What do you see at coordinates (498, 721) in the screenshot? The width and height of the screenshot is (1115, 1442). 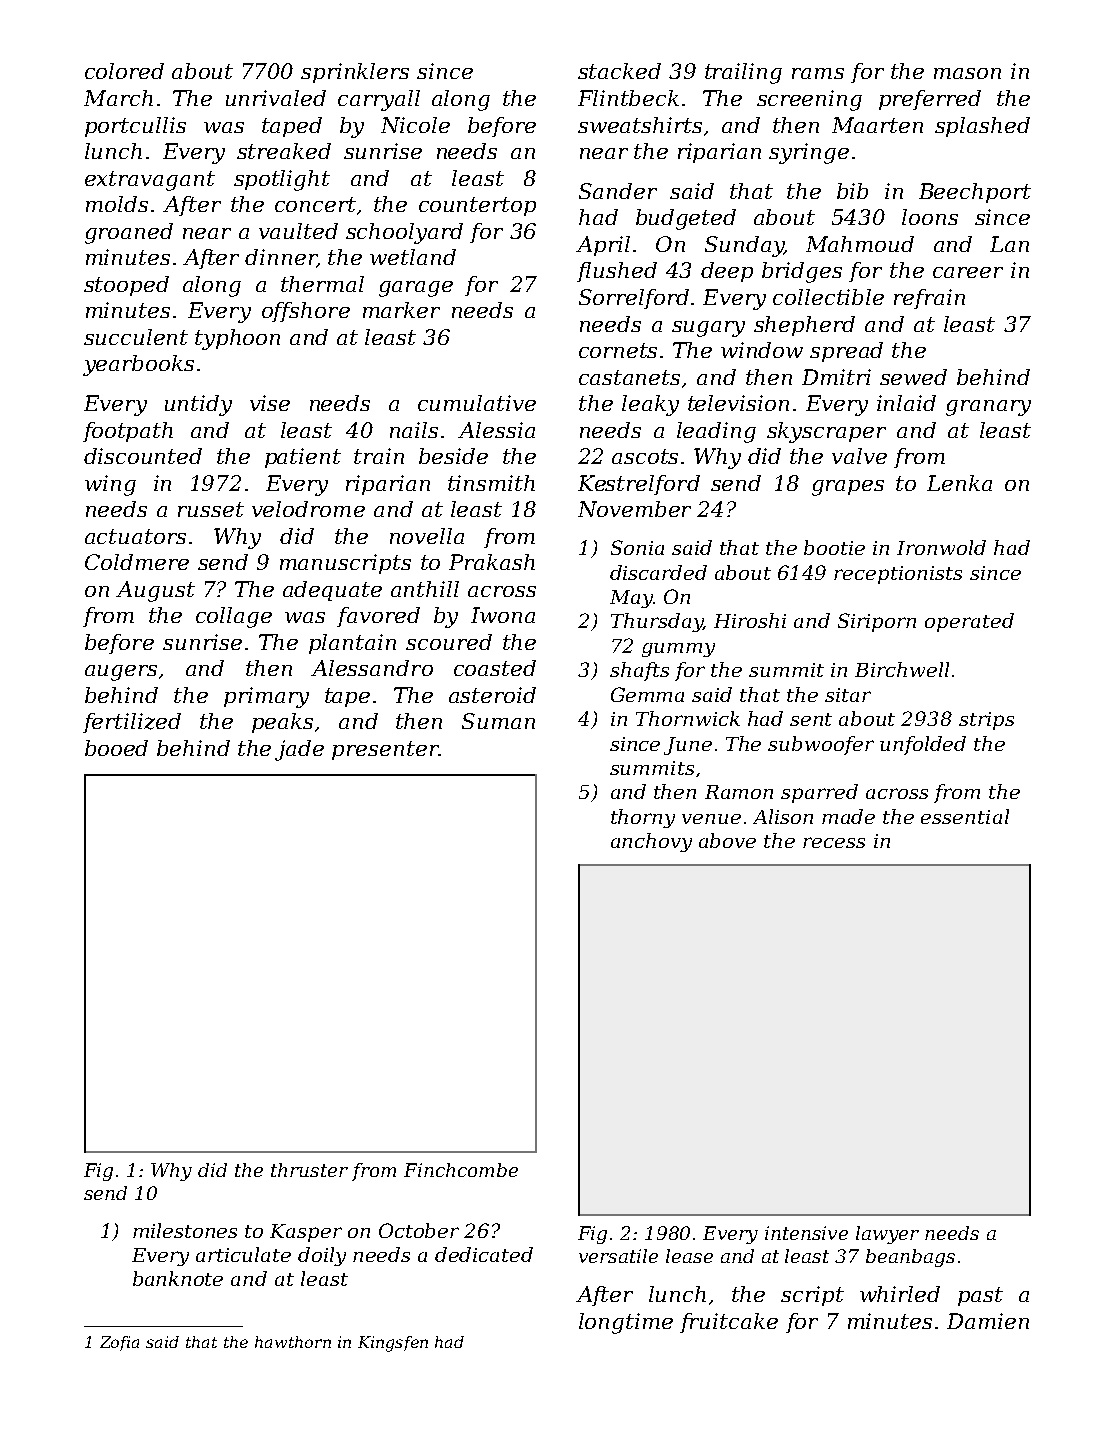 I see `Suman` at bounding box center [498, 721].
